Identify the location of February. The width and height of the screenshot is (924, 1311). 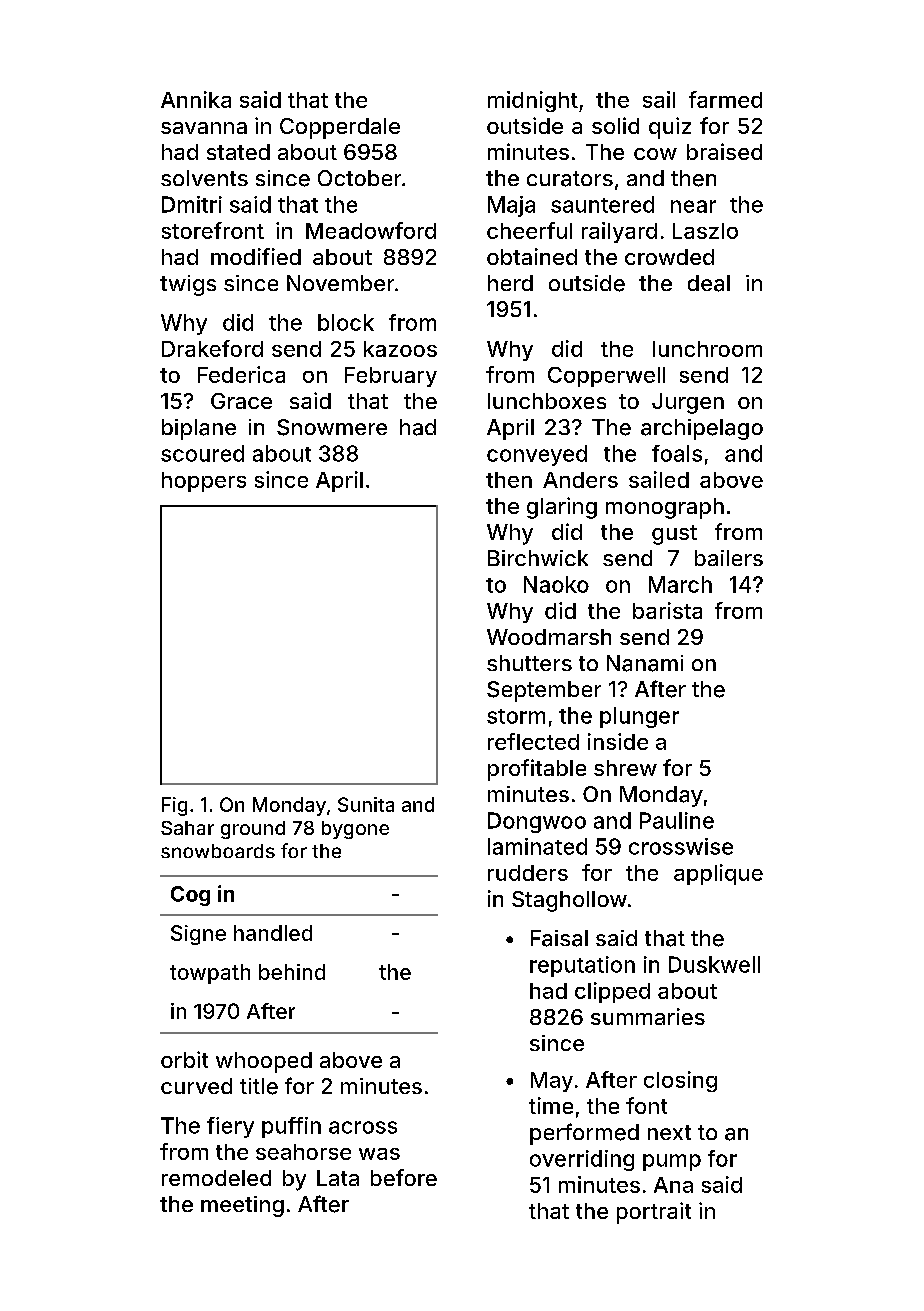
(391, 377).
